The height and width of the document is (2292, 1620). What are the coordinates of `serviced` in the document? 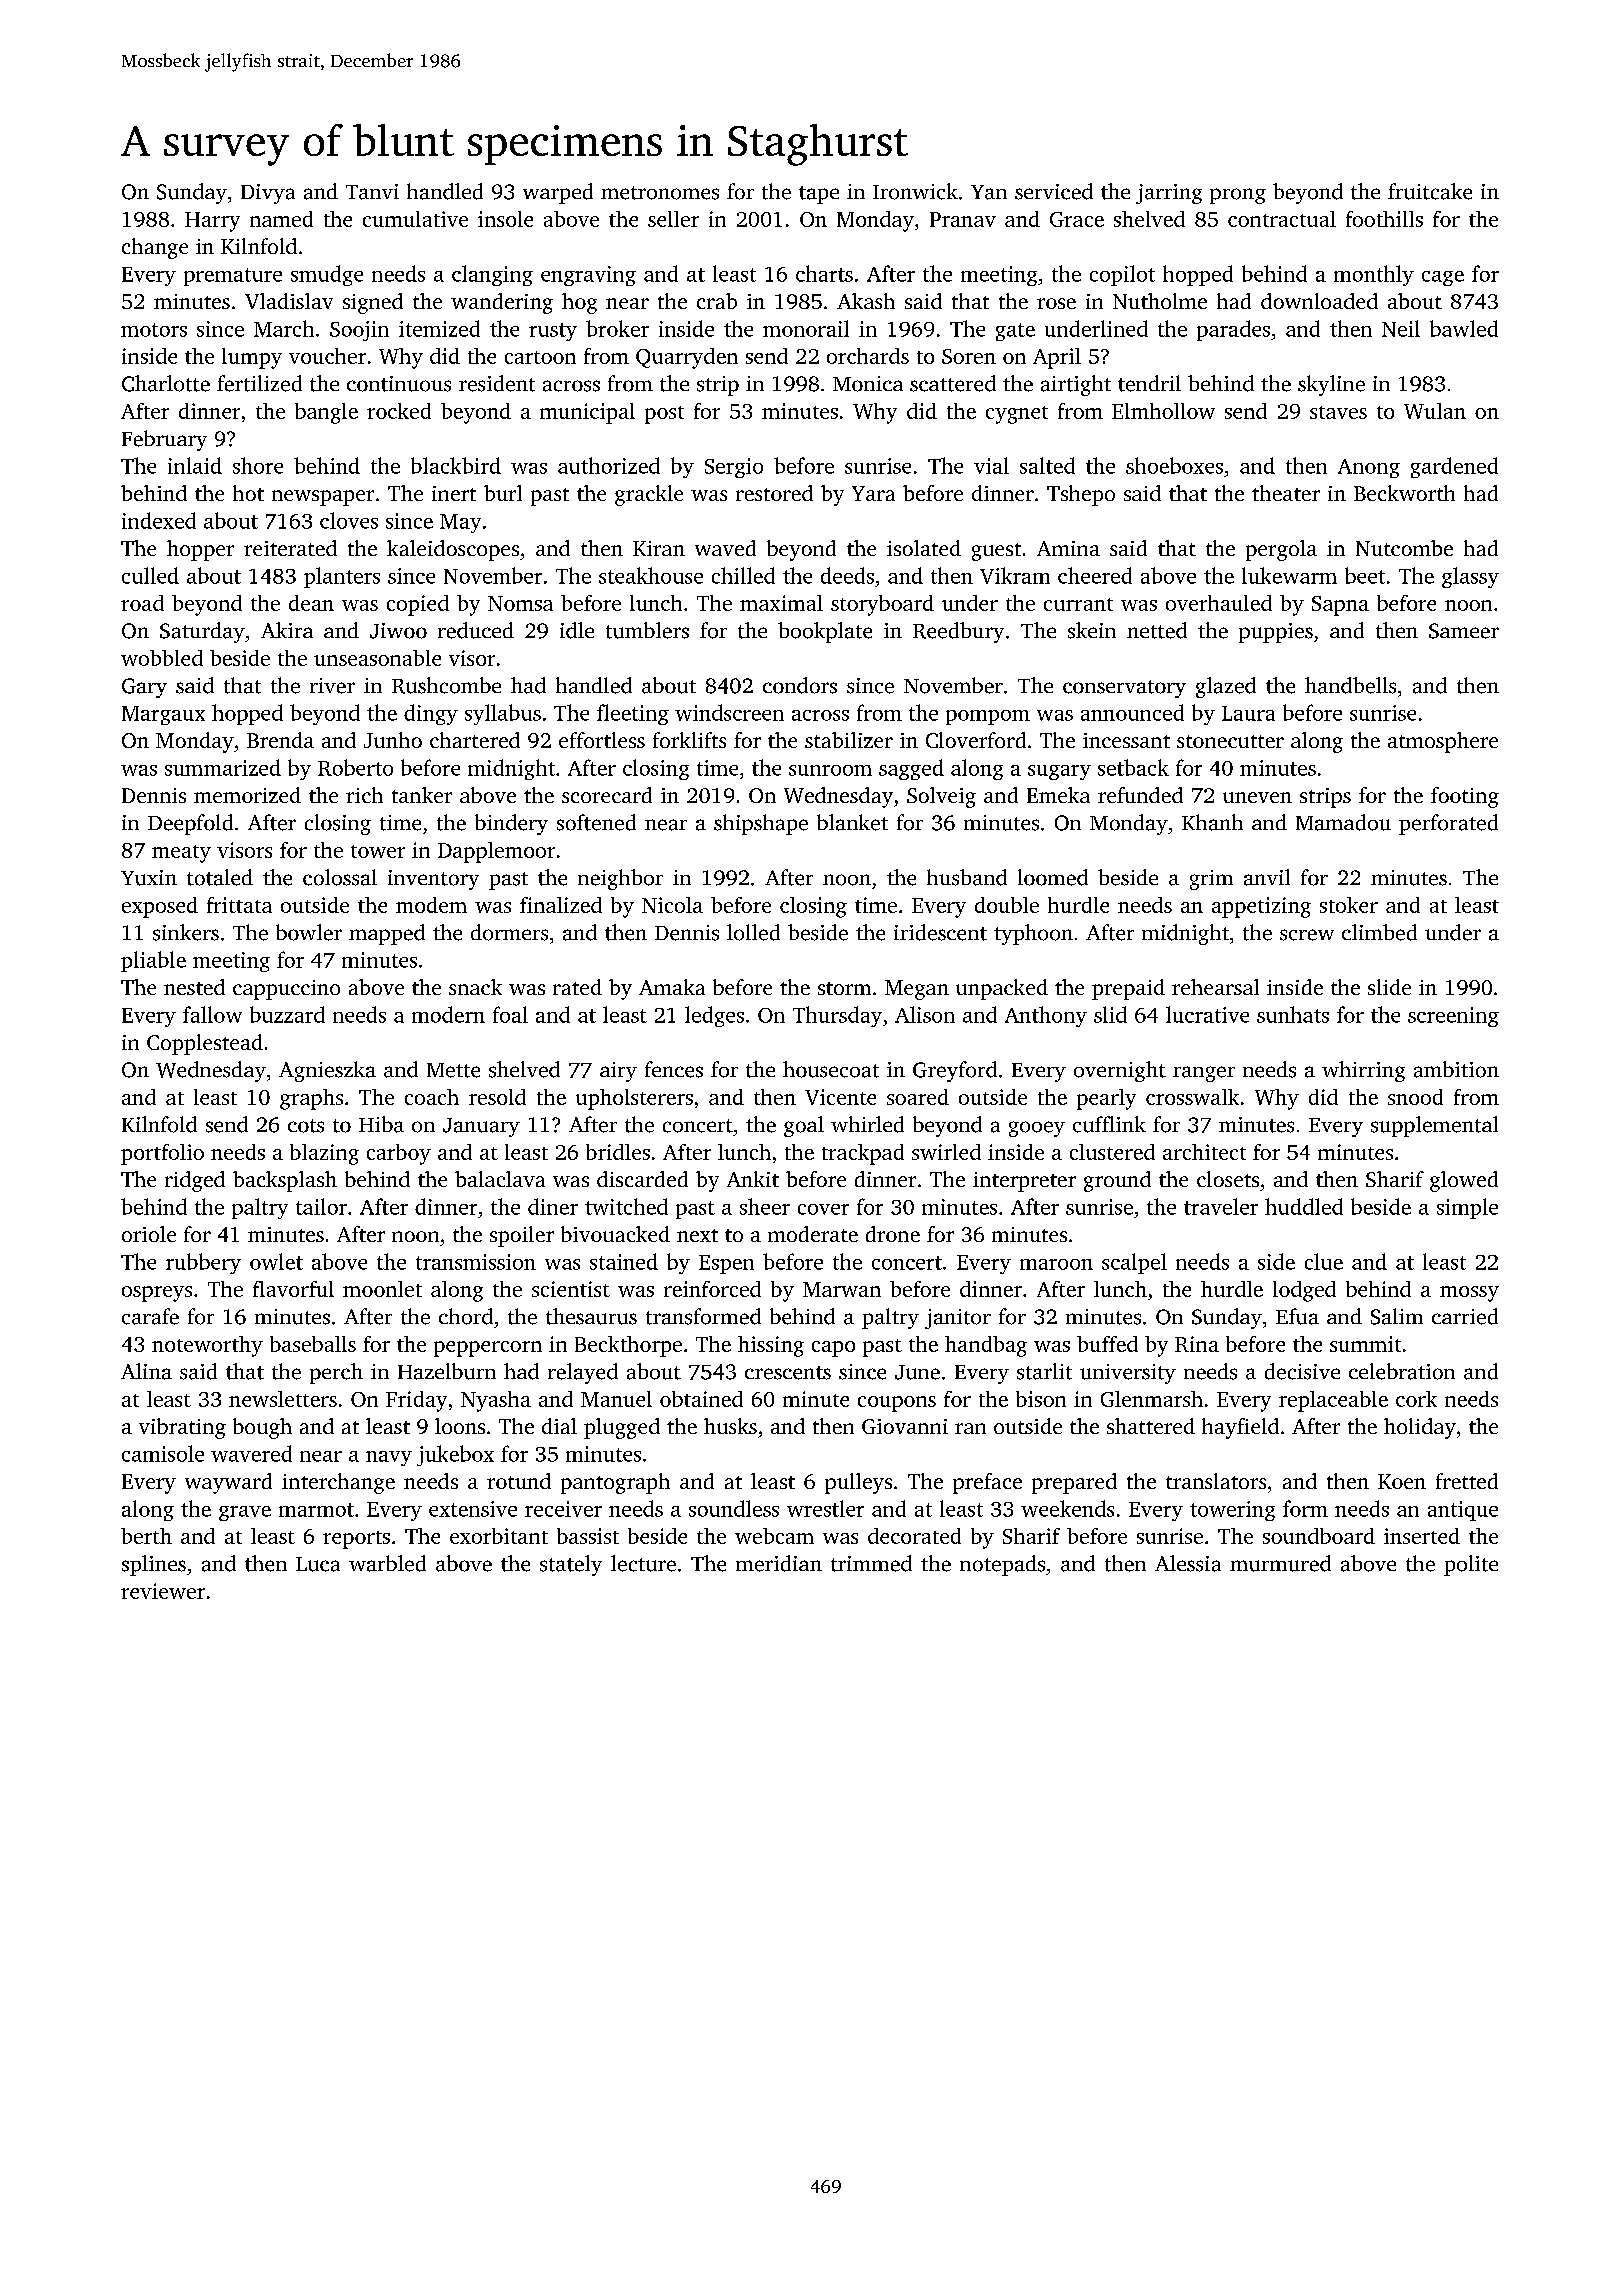 It's located at (1054, 191).
